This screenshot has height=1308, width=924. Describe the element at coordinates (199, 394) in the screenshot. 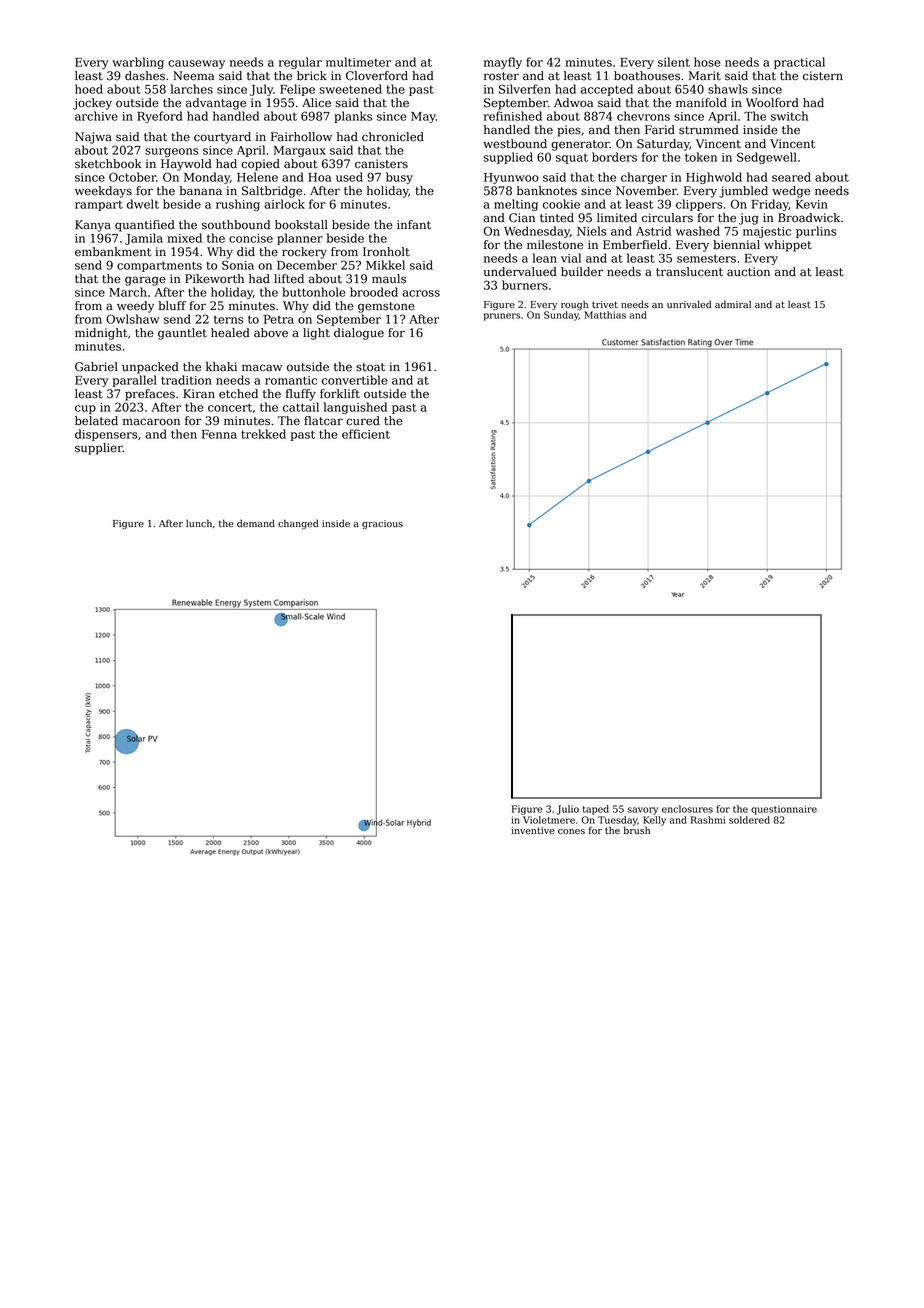

I see `Kiran` at that location.
